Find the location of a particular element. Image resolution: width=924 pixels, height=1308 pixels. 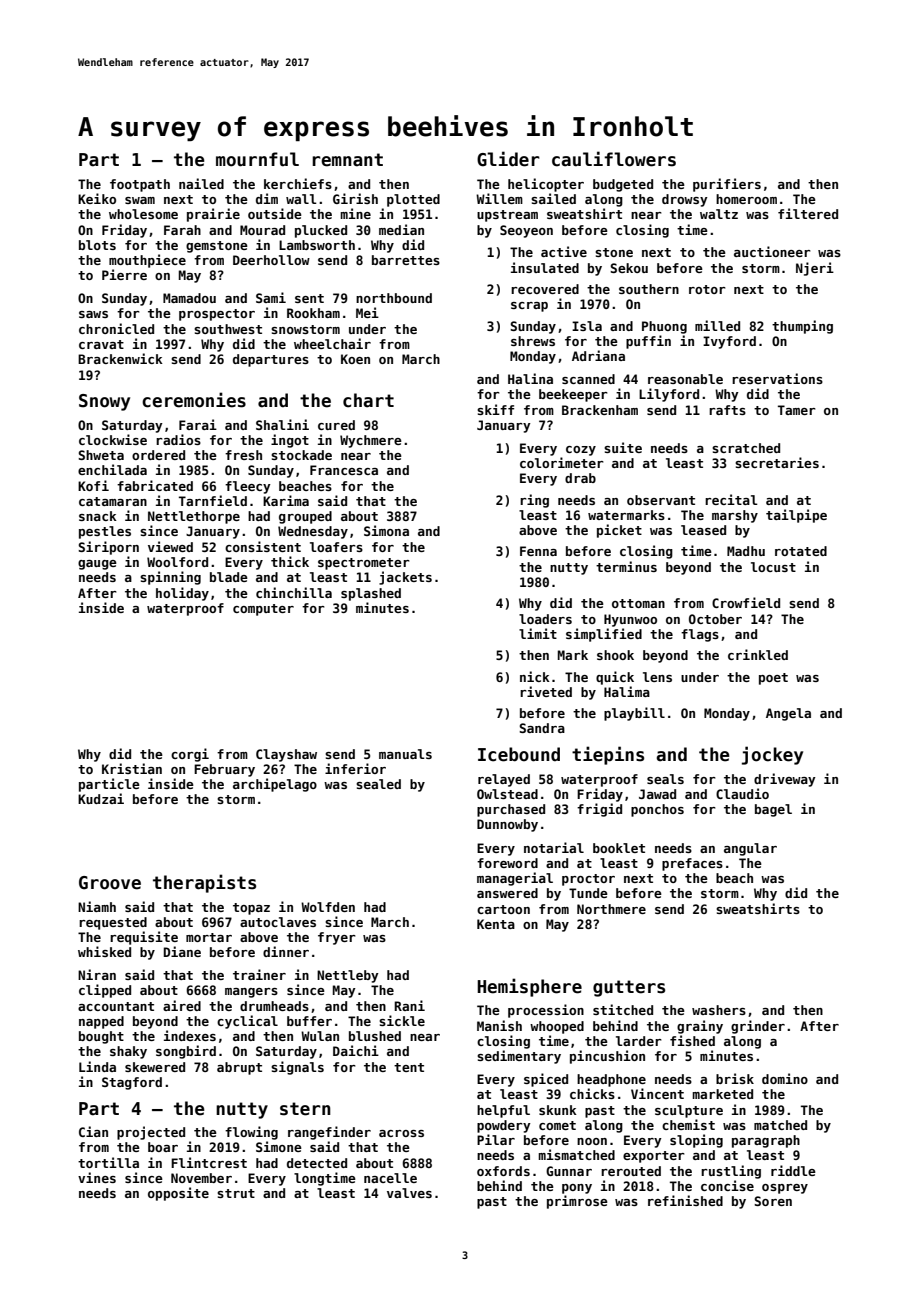

Rani is located at coordinates (409, 1005).
